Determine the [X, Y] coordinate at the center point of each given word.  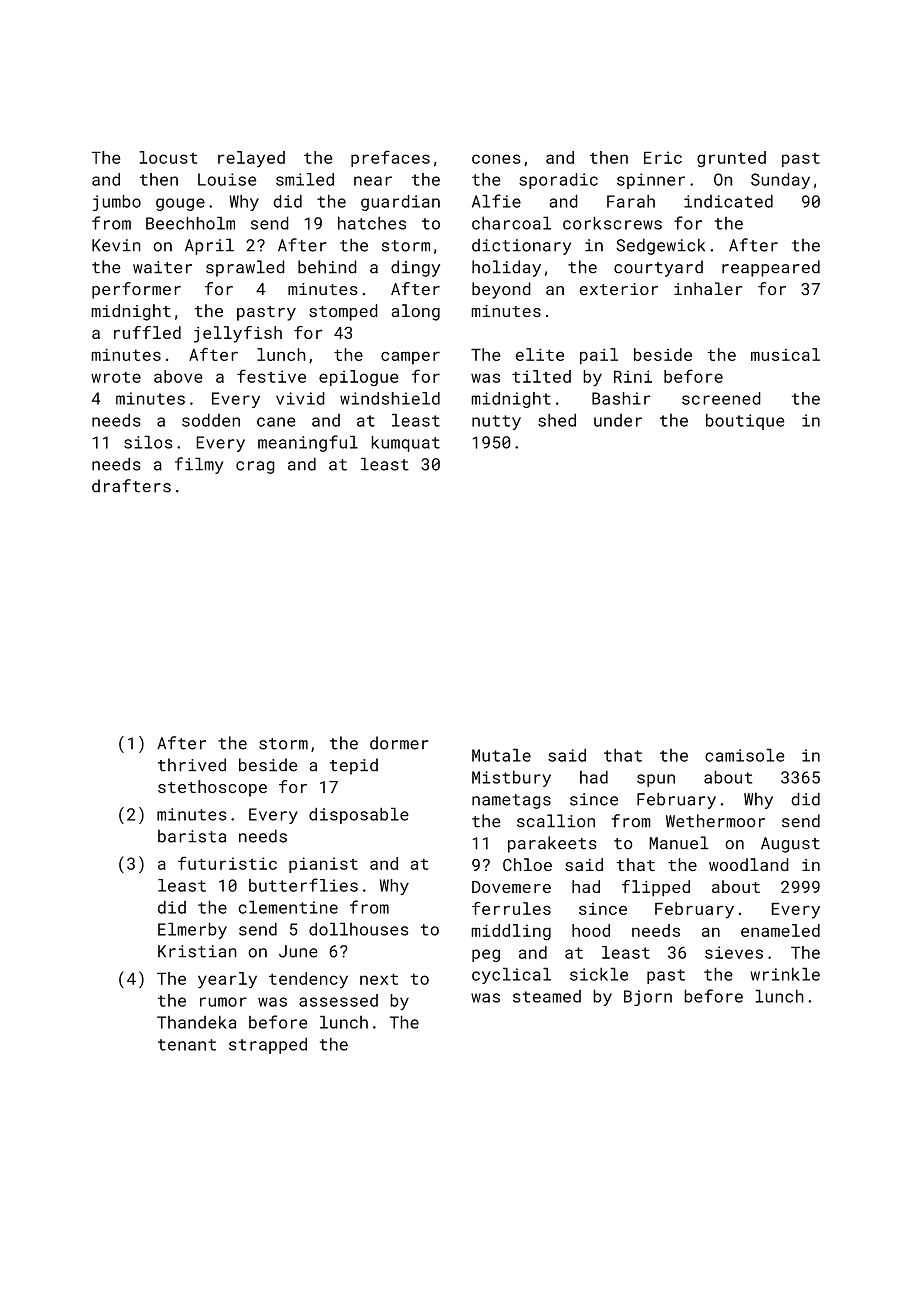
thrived [192, 765]
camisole [745, 755]
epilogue [359, 378]
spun [656, 780]
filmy [199, 465]
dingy [415, 268]
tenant [187, 1045]
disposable [359, 815]
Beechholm [190, 223]
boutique [745, 421]
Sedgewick [660, 246]
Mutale [501, 755]
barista [192, 836]
